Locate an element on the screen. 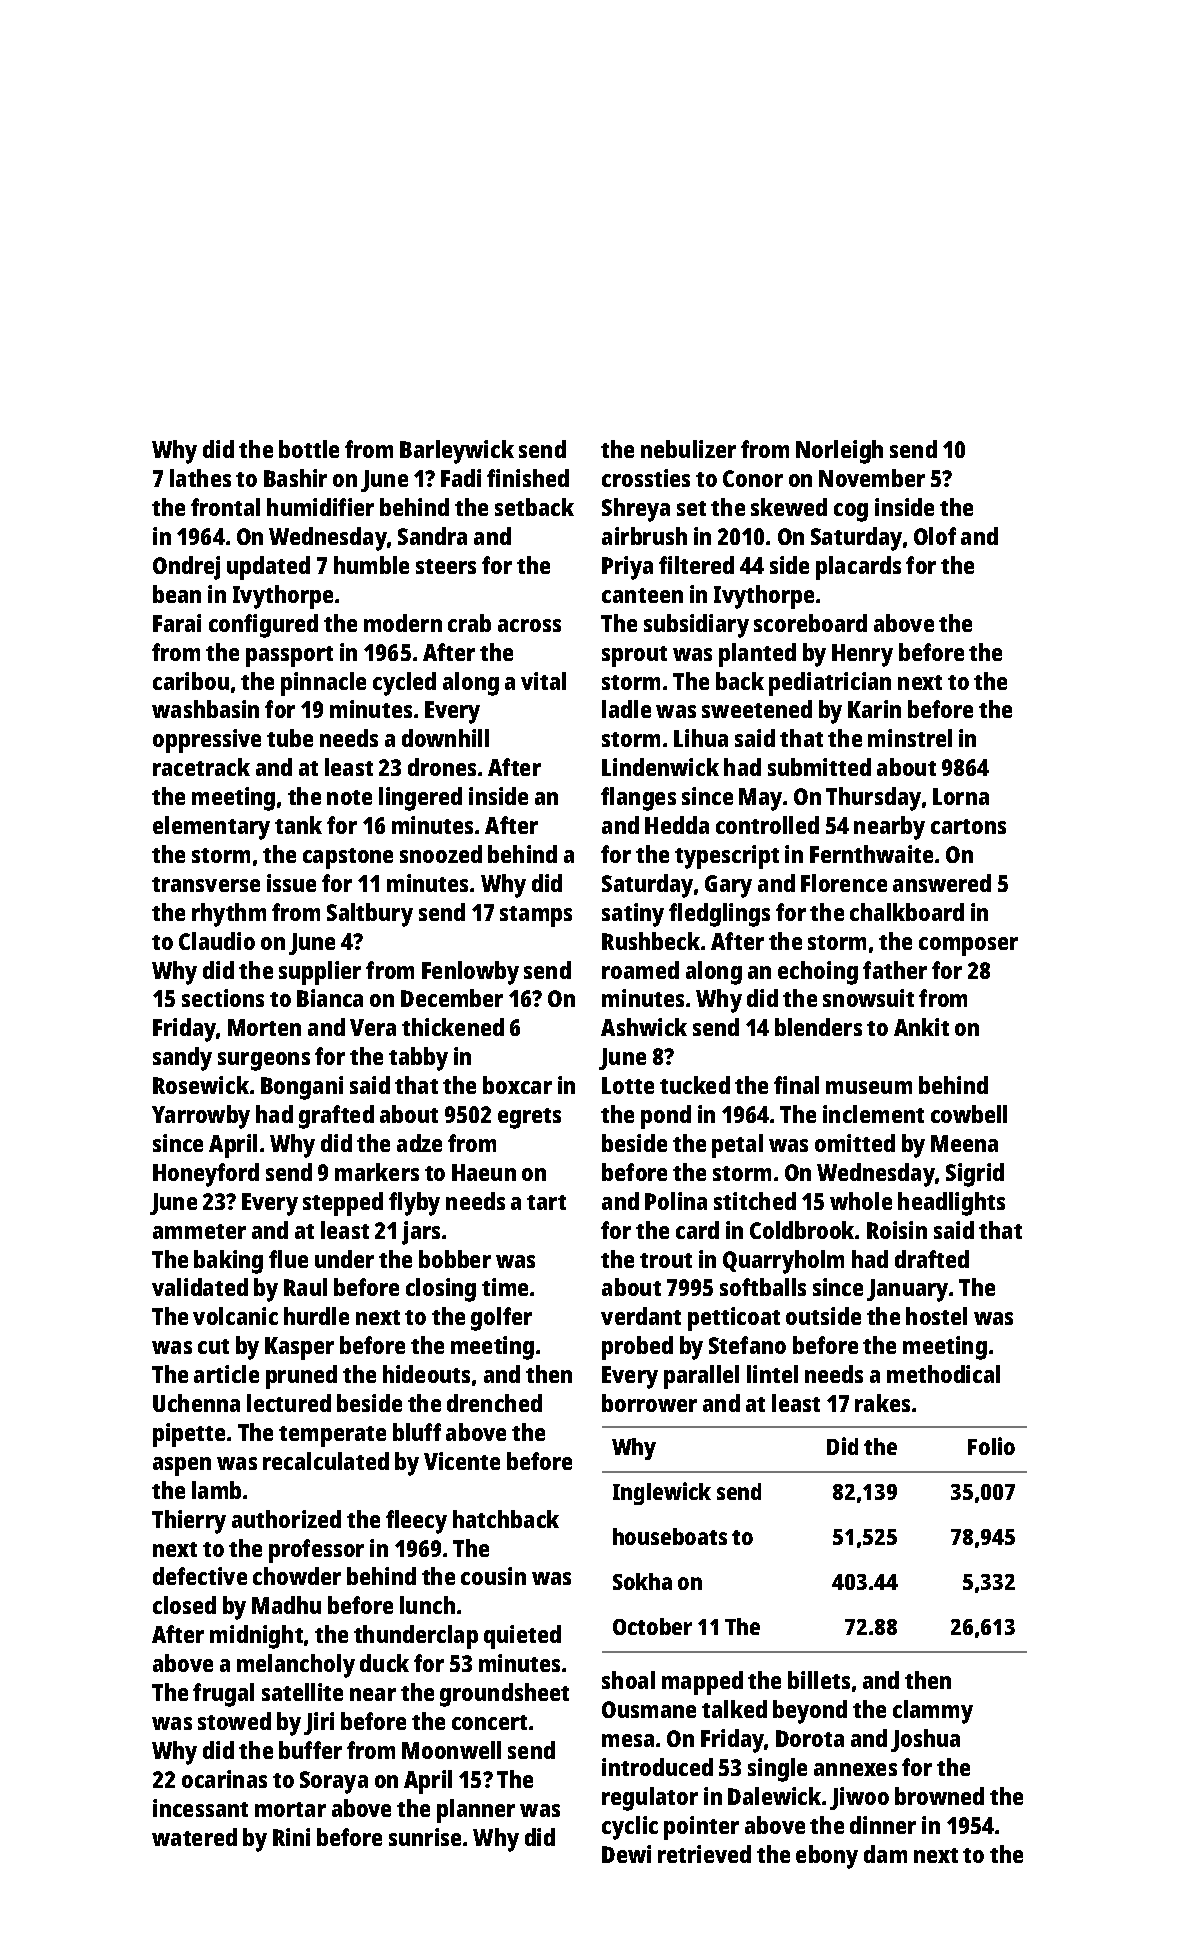  methodical is located at coordinates (943, 1374).
